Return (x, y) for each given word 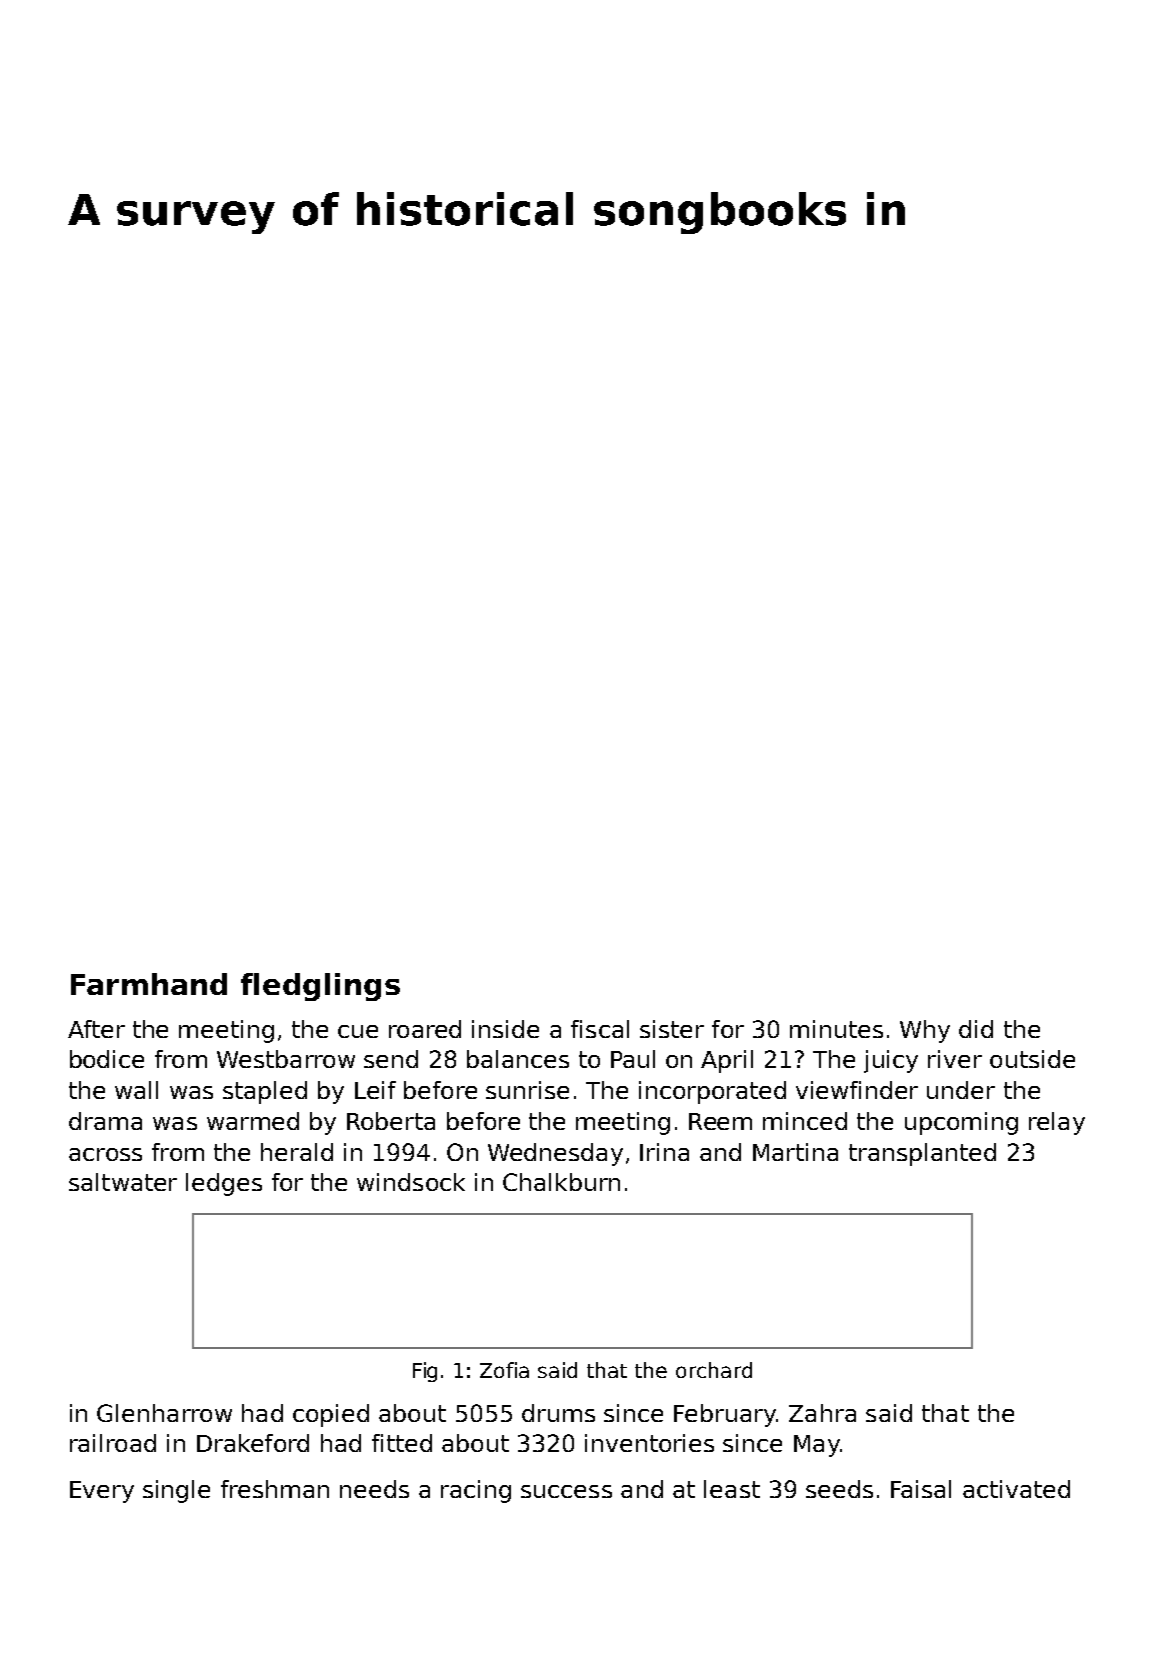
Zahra (822, 1413)
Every (102, 1492)
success (566, 1491)
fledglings (320, 987)
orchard (714, 1370)
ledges (224, 1184)
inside (505, 1029)
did (976, 1029)
